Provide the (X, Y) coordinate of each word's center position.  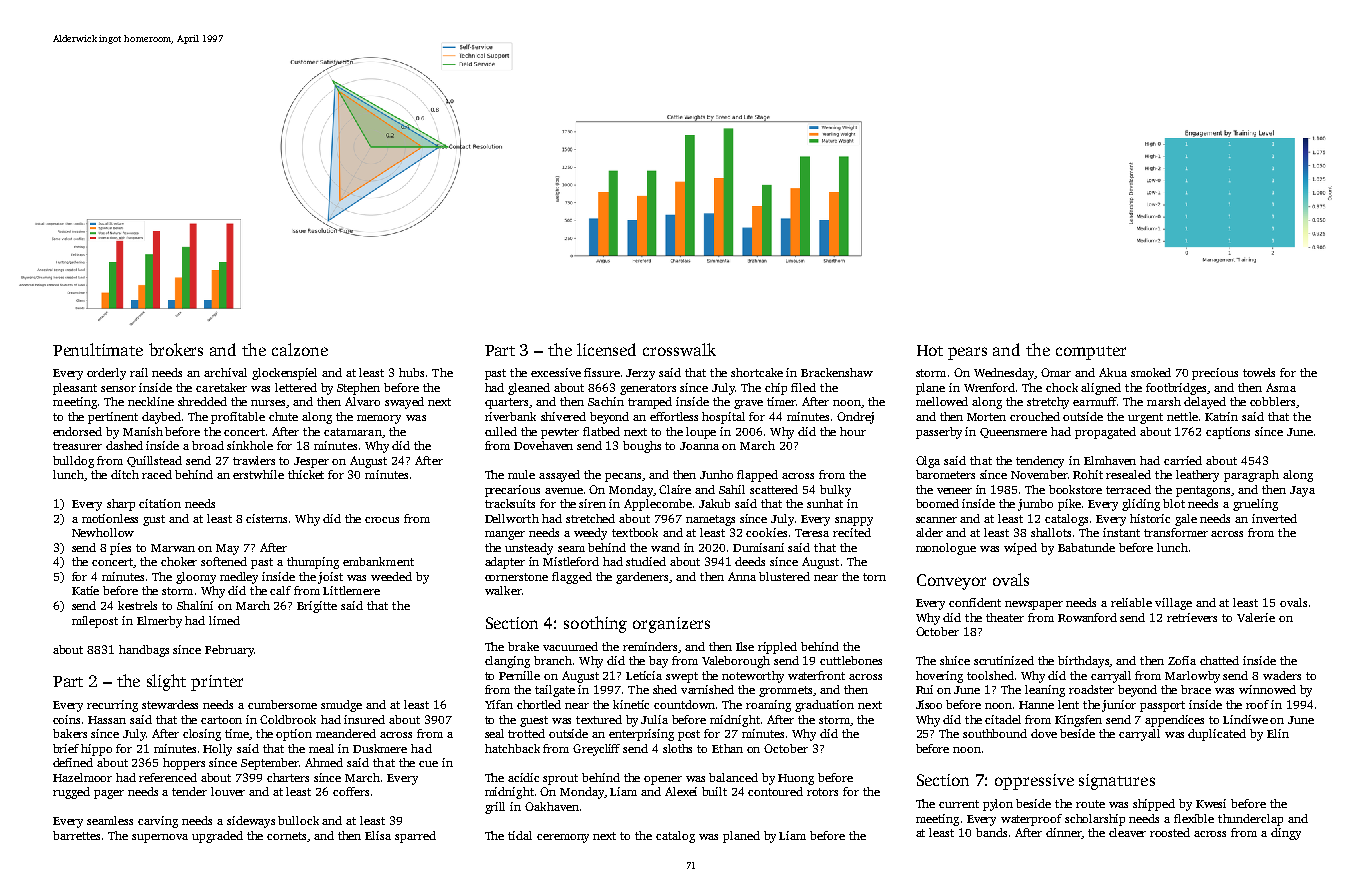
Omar (1056, 372)
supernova (160, 838)
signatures (1117, 782)
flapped (757, 476)
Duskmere (380, 748)
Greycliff (596, 750)
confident (975, 602)
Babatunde (1086, 547)
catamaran (353, 432)
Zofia (1182, 660)
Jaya (1302, 491)
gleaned (529, 389)
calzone (300, 349)
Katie (85, 590)
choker (179, 561)
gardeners (643, 578)
